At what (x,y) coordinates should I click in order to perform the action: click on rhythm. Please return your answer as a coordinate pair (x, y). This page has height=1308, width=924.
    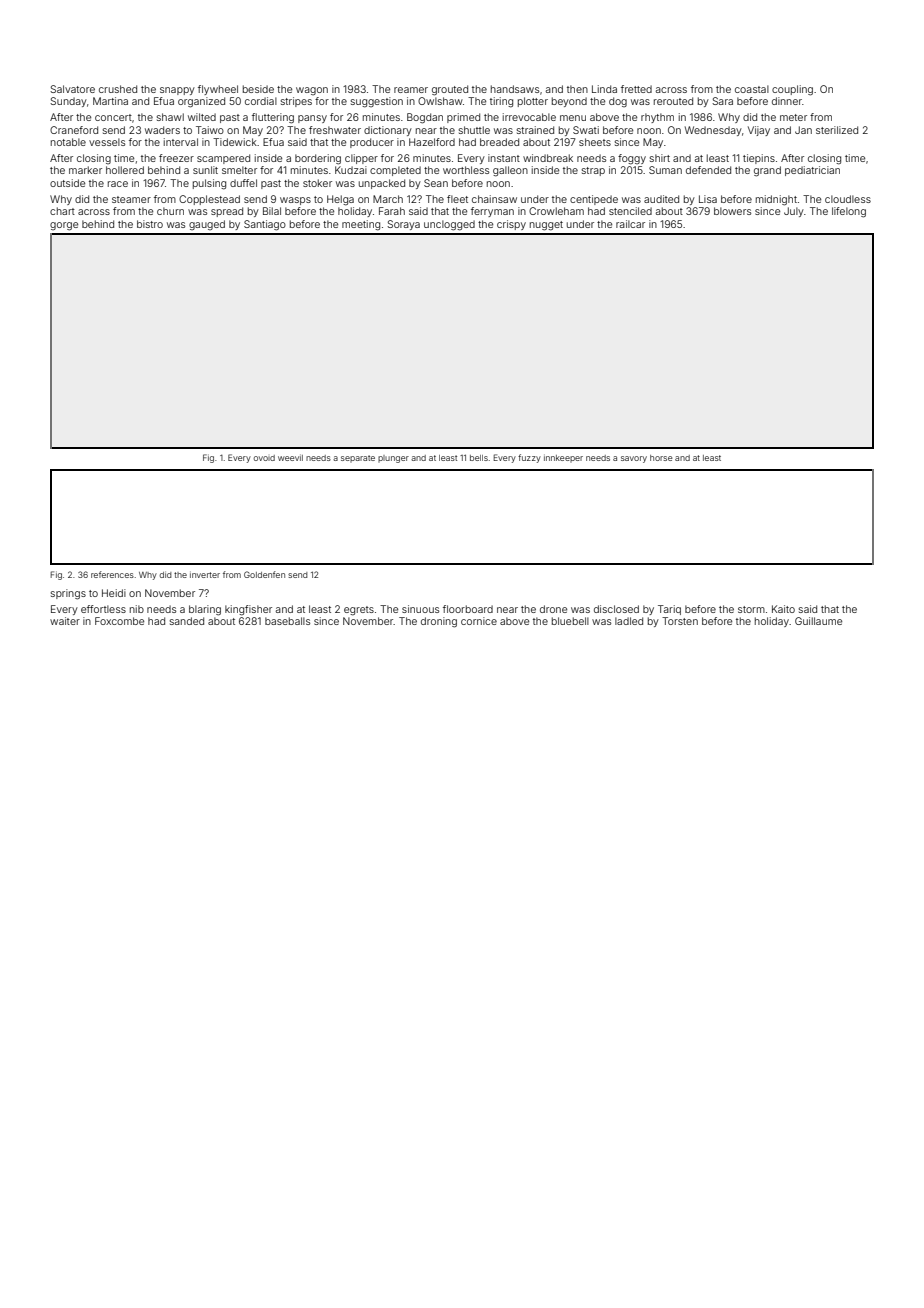
    Looking at the image, I should click on (657, 118).
